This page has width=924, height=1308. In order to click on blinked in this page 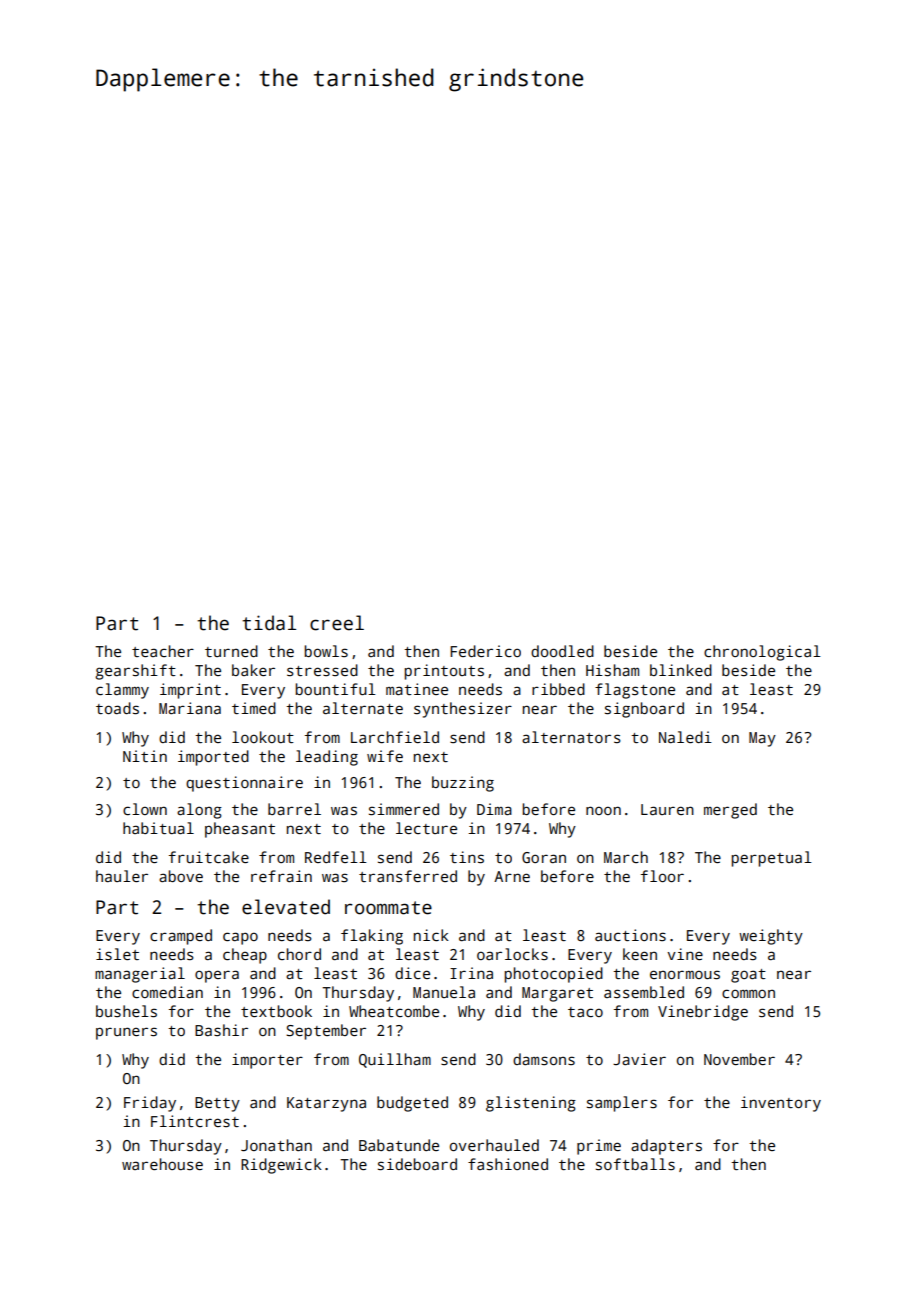, I will do `click(681, 670)`.
